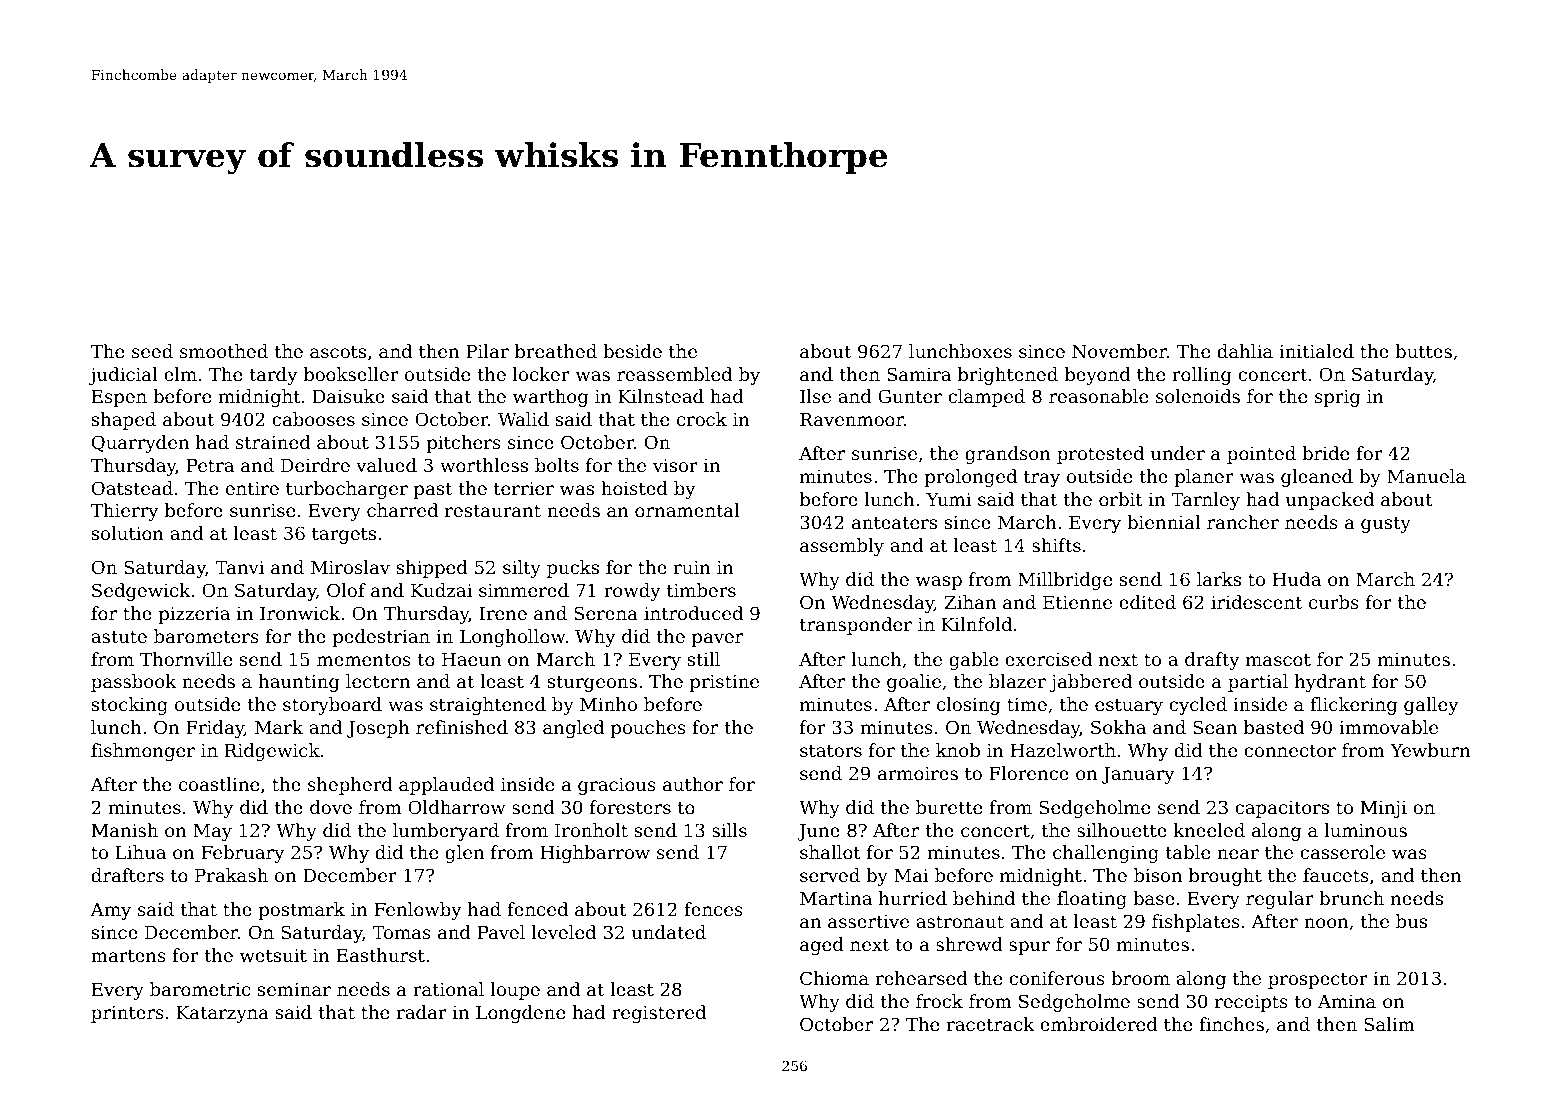 Image resolution: width=1563 pixels, height=1105 pixels. Describe the element at coordinates (243, 854) in the page. I see `February` at that location.
